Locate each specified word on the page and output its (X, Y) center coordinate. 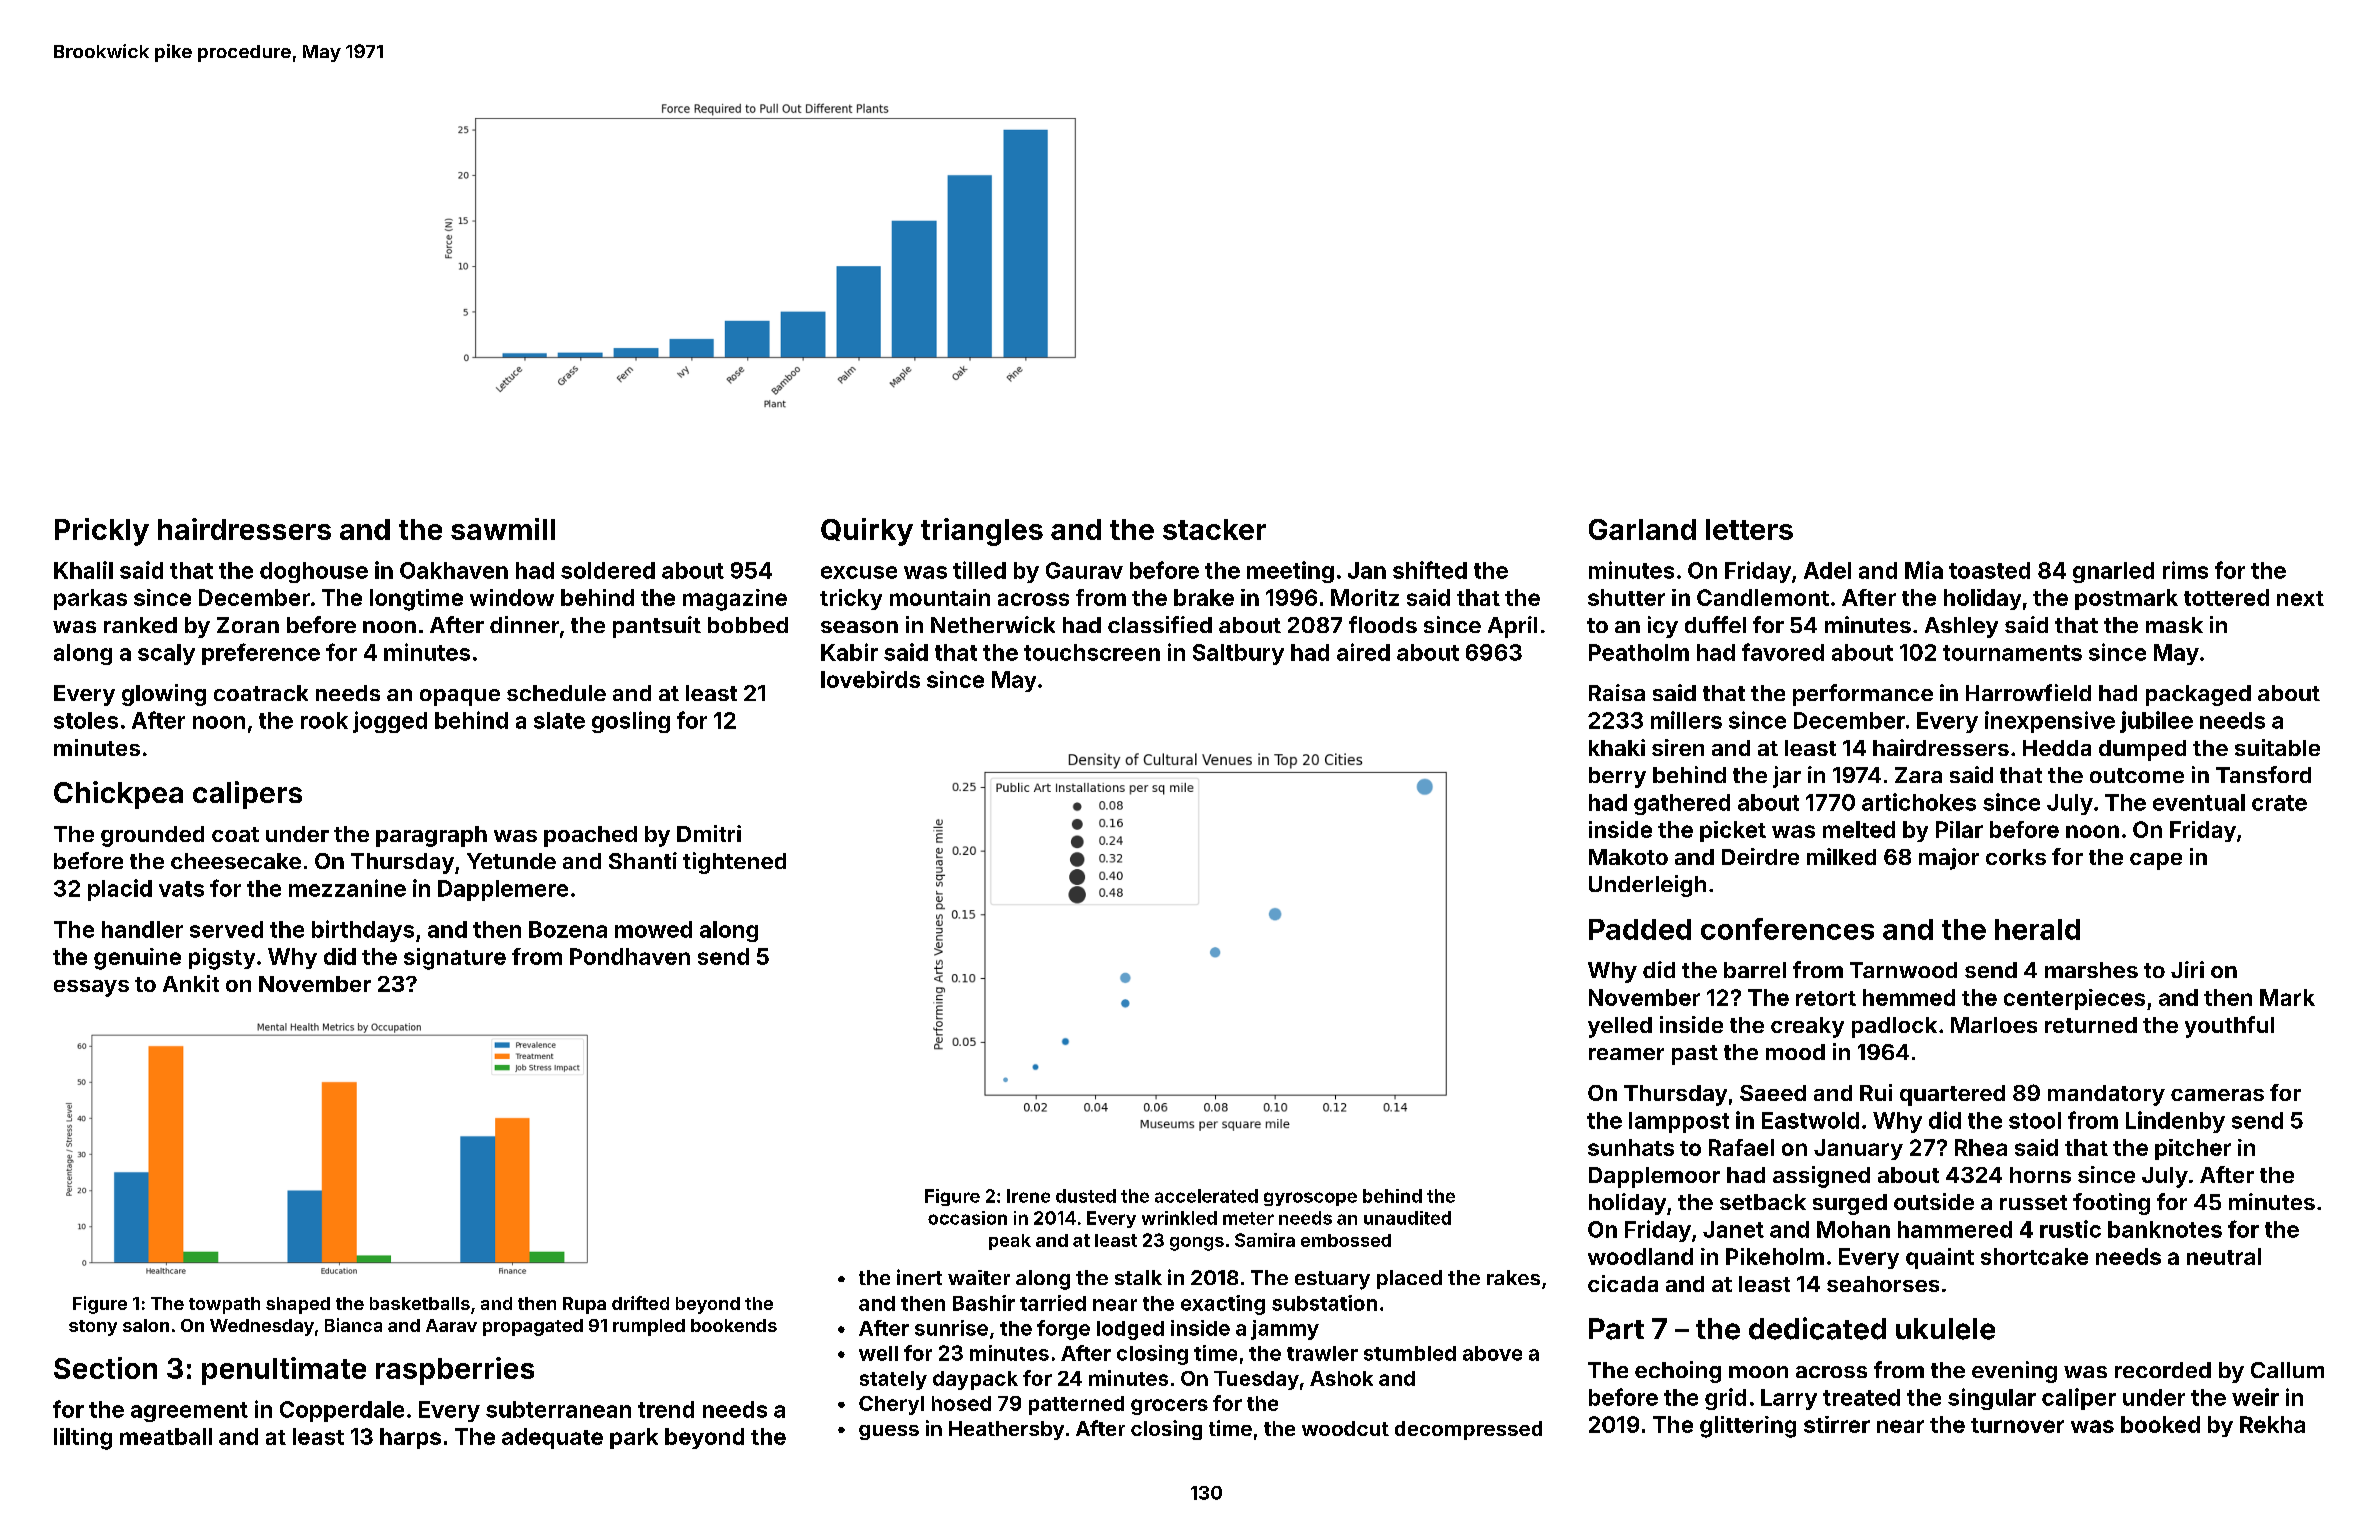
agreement (189, 1412)
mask (2174, 625)
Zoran (248, 625)
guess (889, 1432)
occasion (967, 1218)
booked (2160, 1424)
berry (1617, 777)
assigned (1821, 1177)
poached (590, 836)
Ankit (191, 983)
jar (1787, 777)
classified (1160, 624)
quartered (1952, 1095)
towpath (224, 1305)
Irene (1028, 1196)
